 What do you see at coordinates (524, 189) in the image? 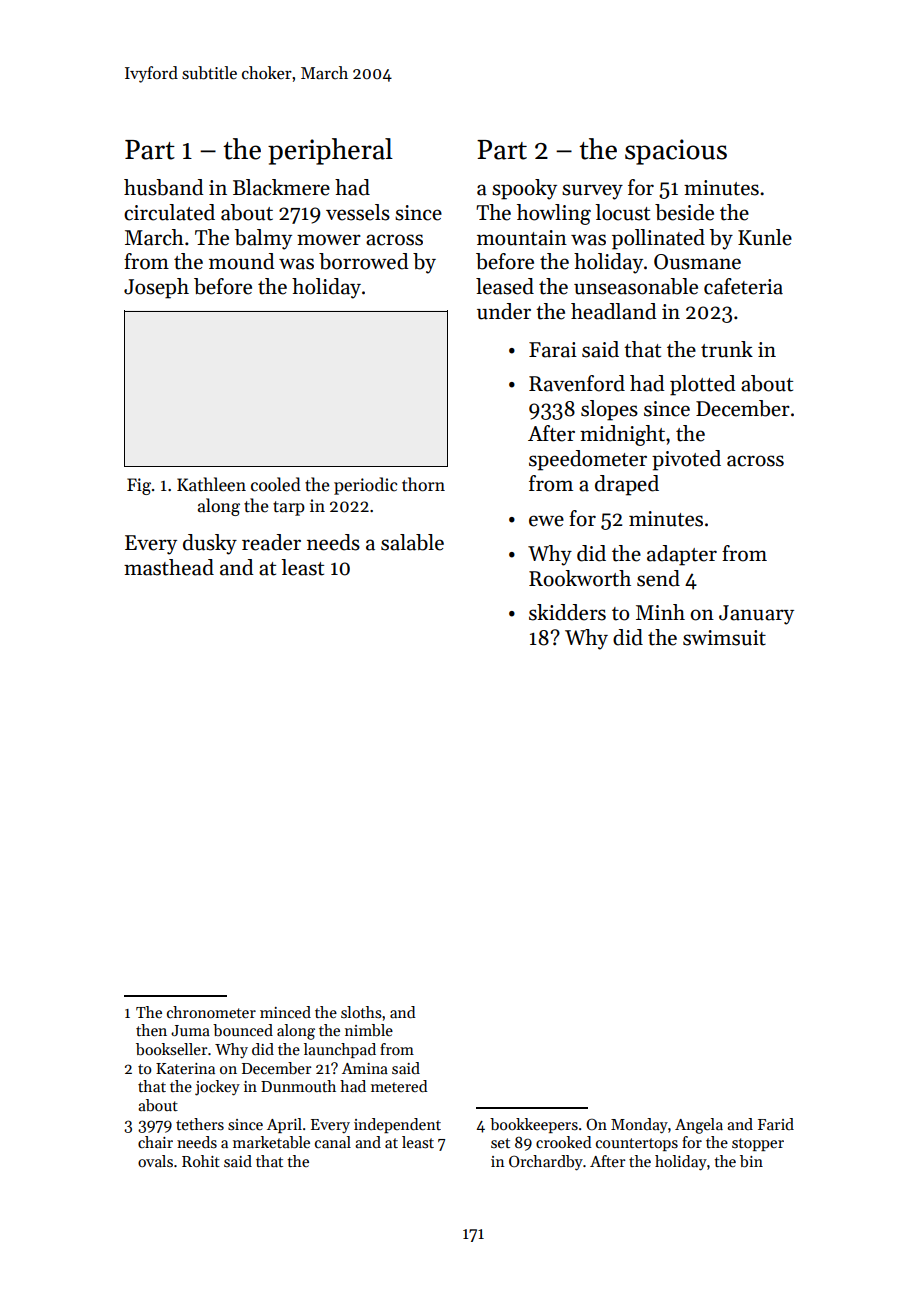
I see `spooky` at bounding box center [524, 189].
